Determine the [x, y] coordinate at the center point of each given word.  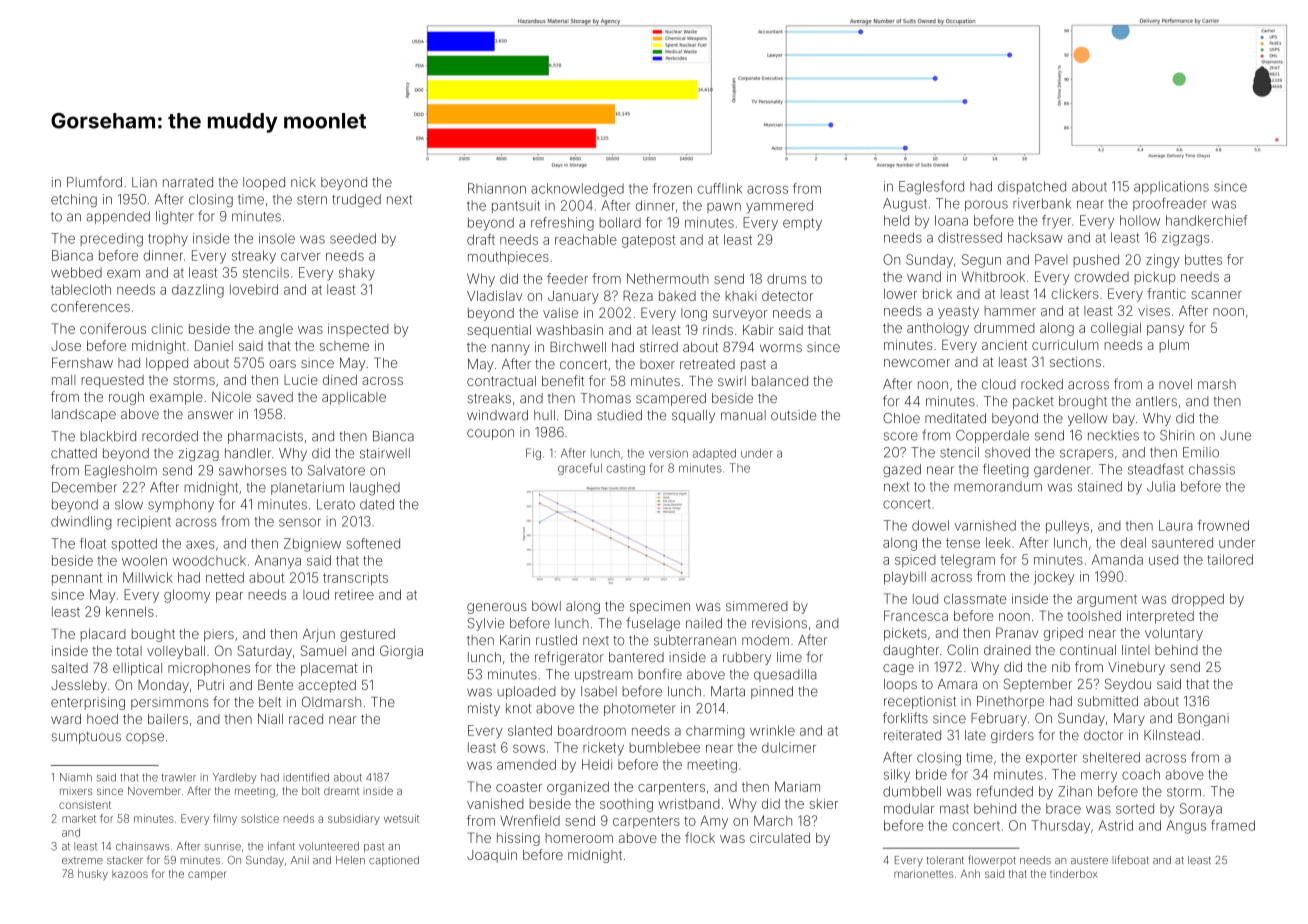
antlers [1156, 401]
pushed [1096, 260]
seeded [353, 238]
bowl [546, 606]
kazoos [130, 874]
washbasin [569, 330]
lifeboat [1131, 859]
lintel [1136, 650]
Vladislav [495, 296]
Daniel [214, 345]
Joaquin [492, 856]
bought [153, 635]
